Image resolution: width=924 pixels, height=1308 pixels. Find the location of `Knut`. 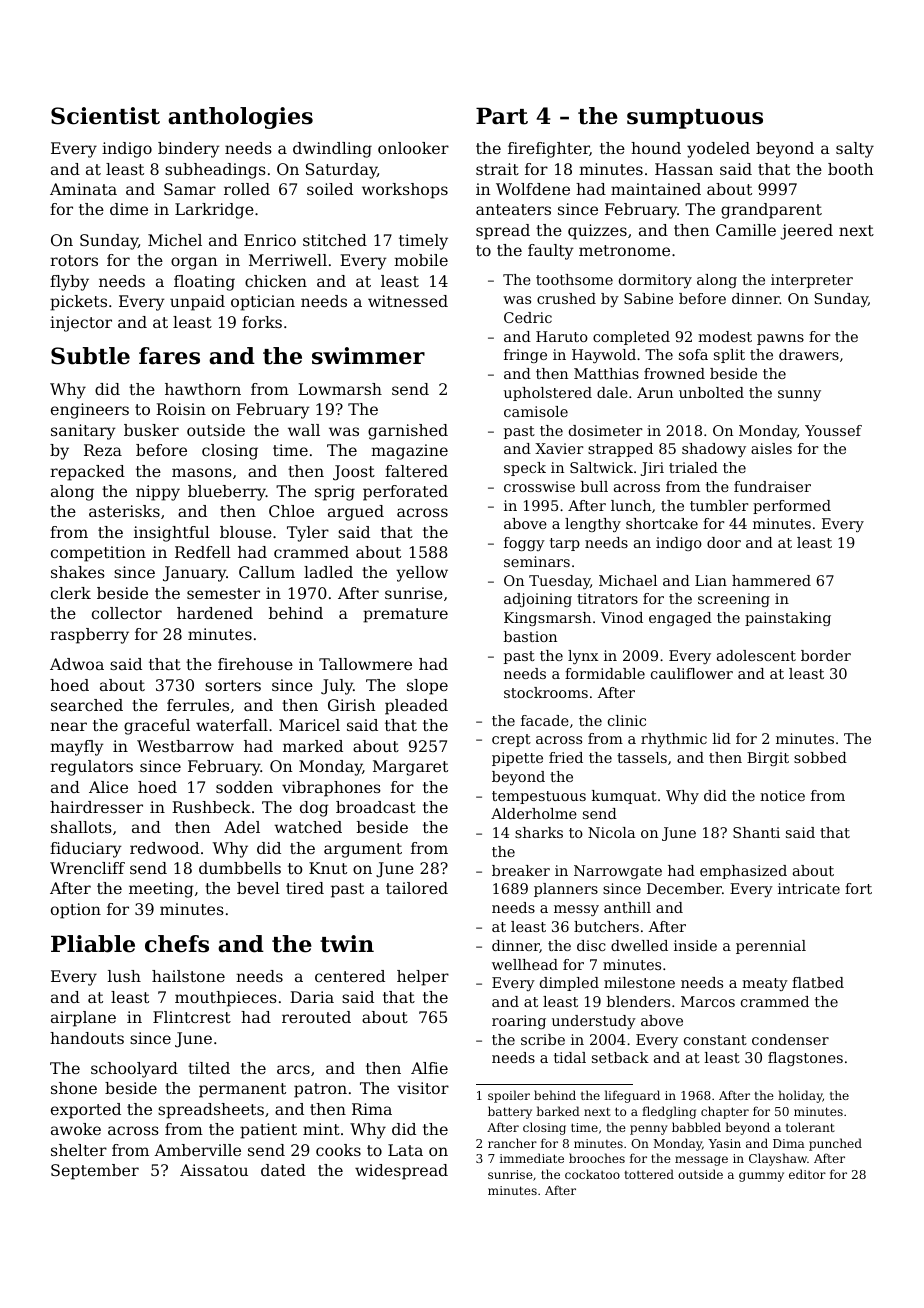

Knut is located at coordinates (328, 868).
